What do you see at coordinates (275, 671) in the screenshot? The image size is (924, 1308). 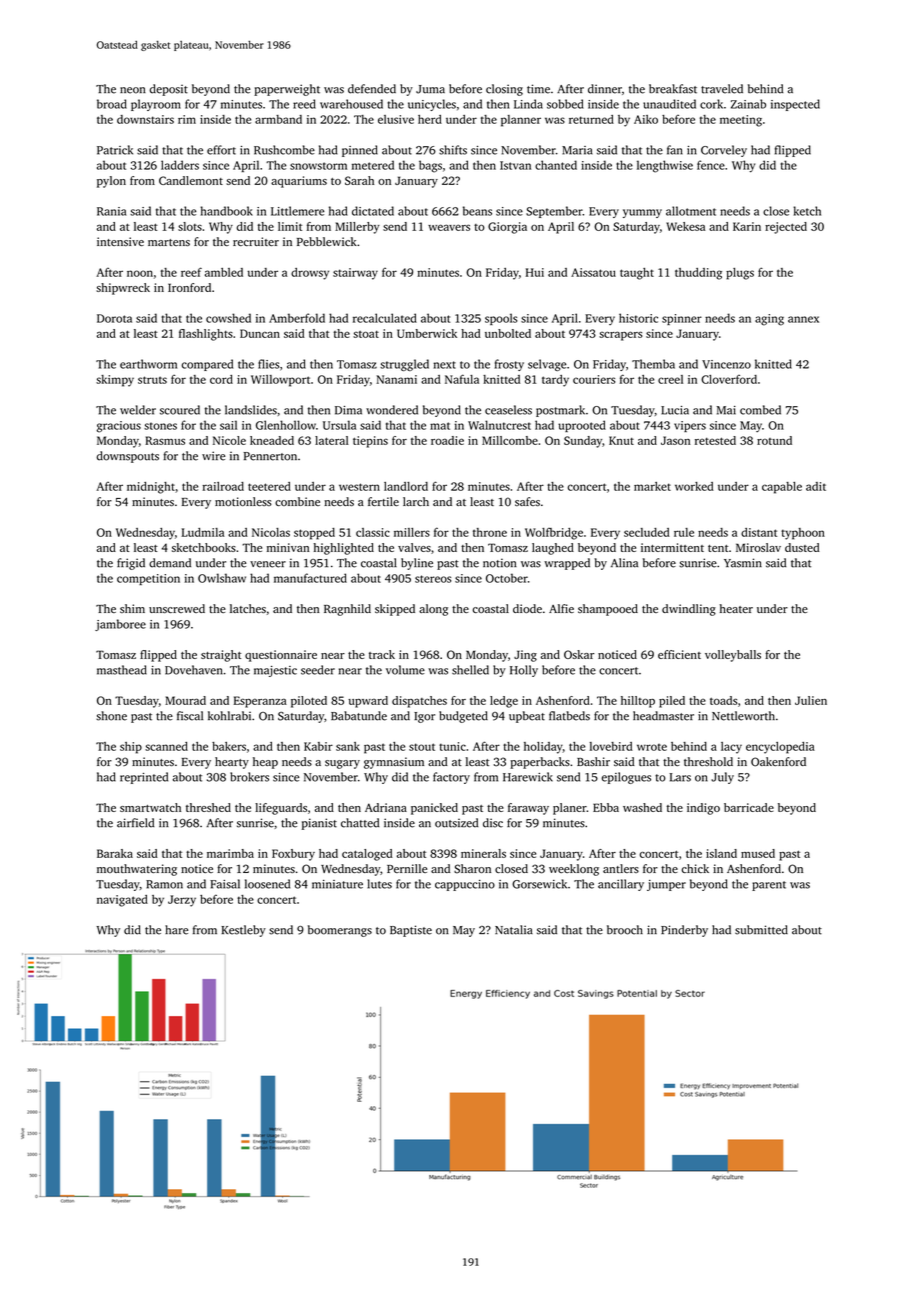 I see `majestic` at bounding box center [275, 671].
